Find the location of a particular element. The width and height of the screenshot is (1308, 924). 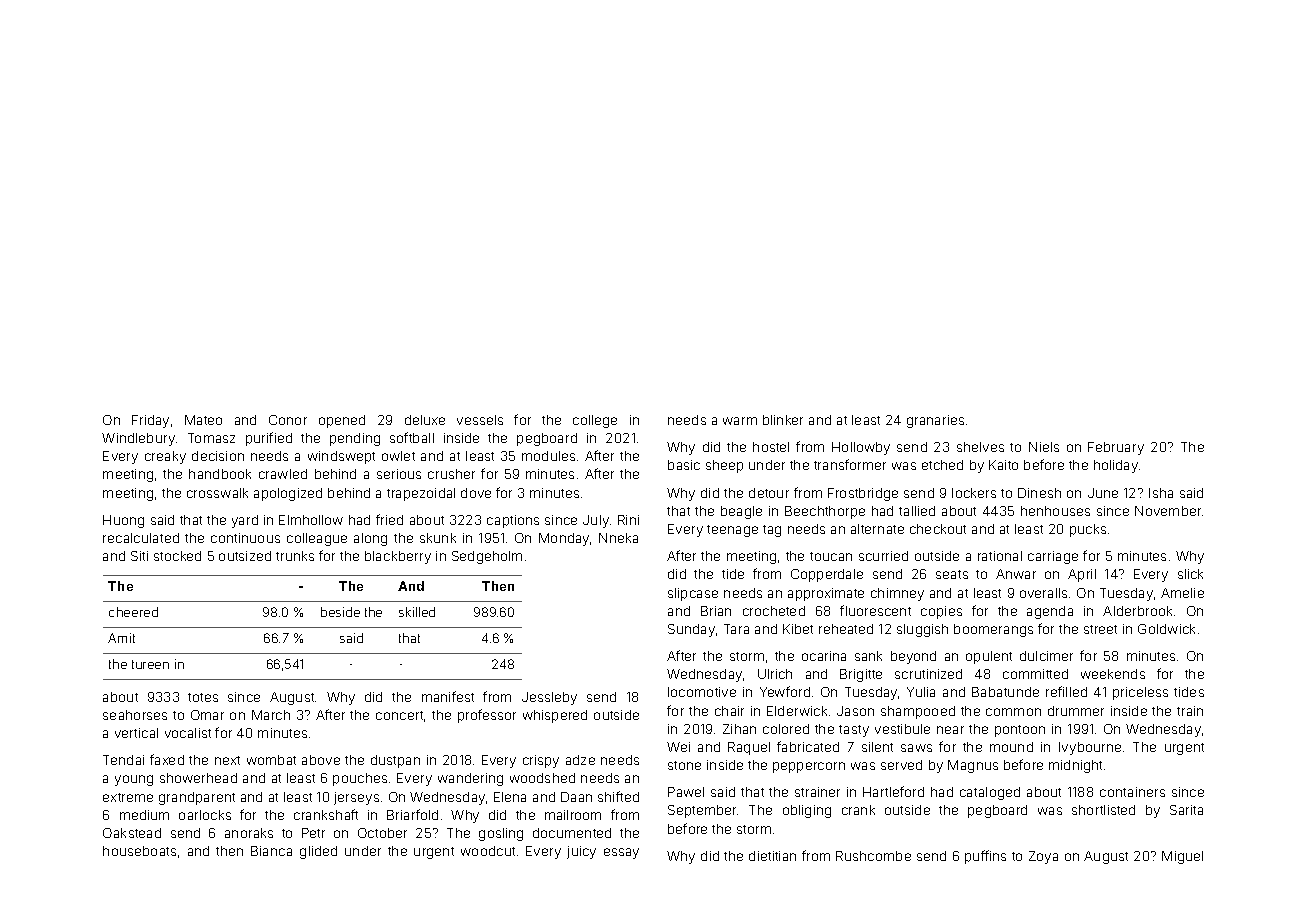

crawled is located at coordinates (283, 474).
